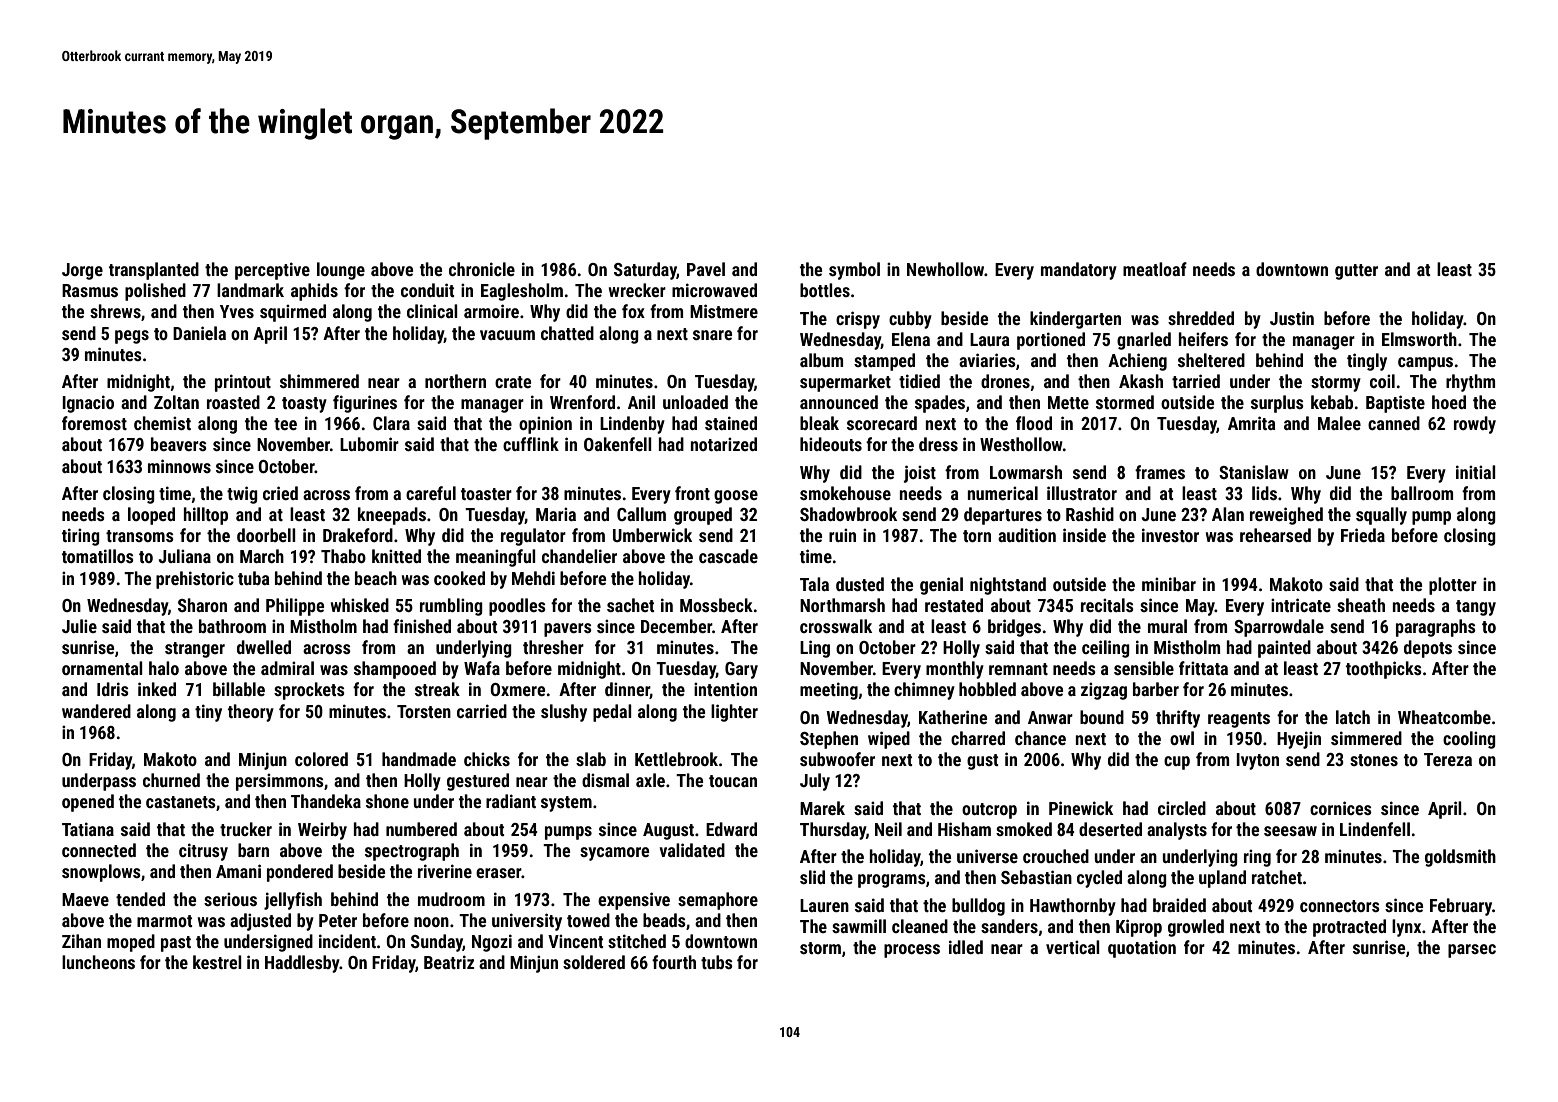 This screenshot has width=1558, height=1102. I want to click on seesaw, so click(1290, 831).
